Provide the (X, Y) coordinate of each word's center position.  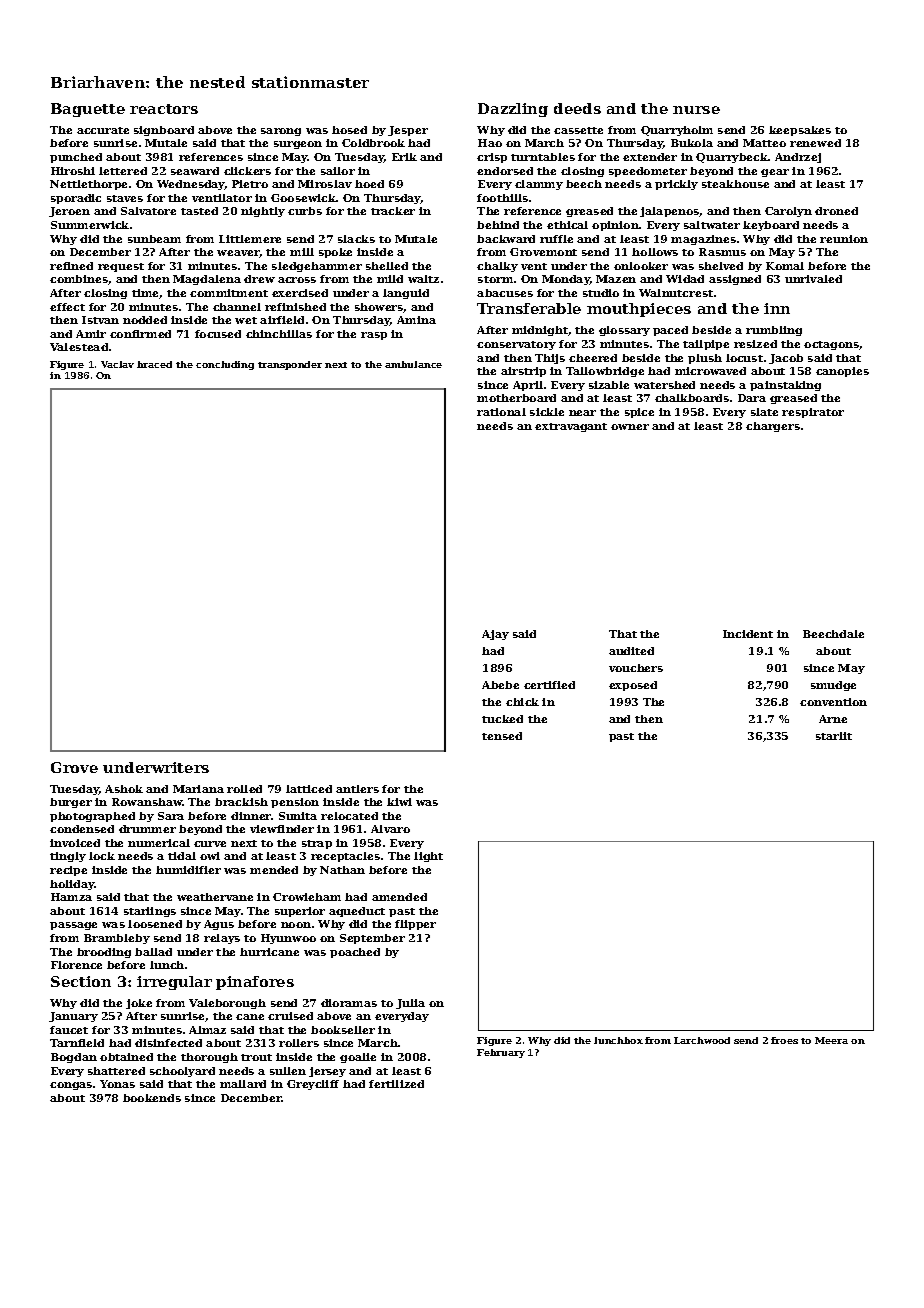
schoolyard (182, 1072)
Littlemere (250, 239)
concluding (225, 365)
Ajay (495, 635)
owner (630, 427)
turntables (543, 157)
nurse (696, 110)
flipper (415, 925)
